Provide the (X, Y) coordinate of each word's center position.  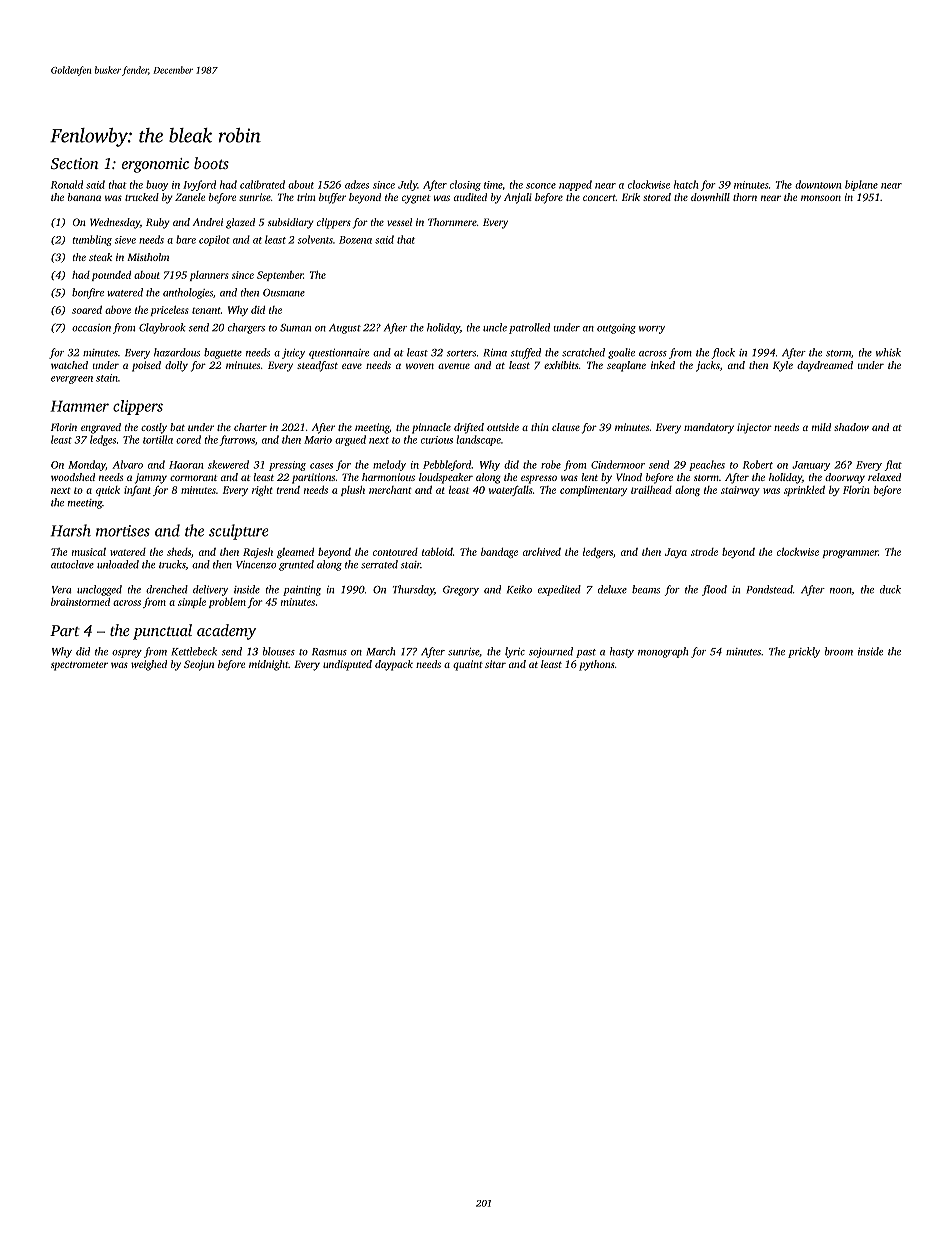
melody (389, 465)
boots (211, 163)
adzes (357, 184)
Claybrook (162, 328)
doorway (845, 478)
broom (839, 651)
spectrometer (79, 666)
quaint (468, 665)
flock (723, 353)
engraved (101, 428)
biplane (861, 185)
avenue (454, 366)
